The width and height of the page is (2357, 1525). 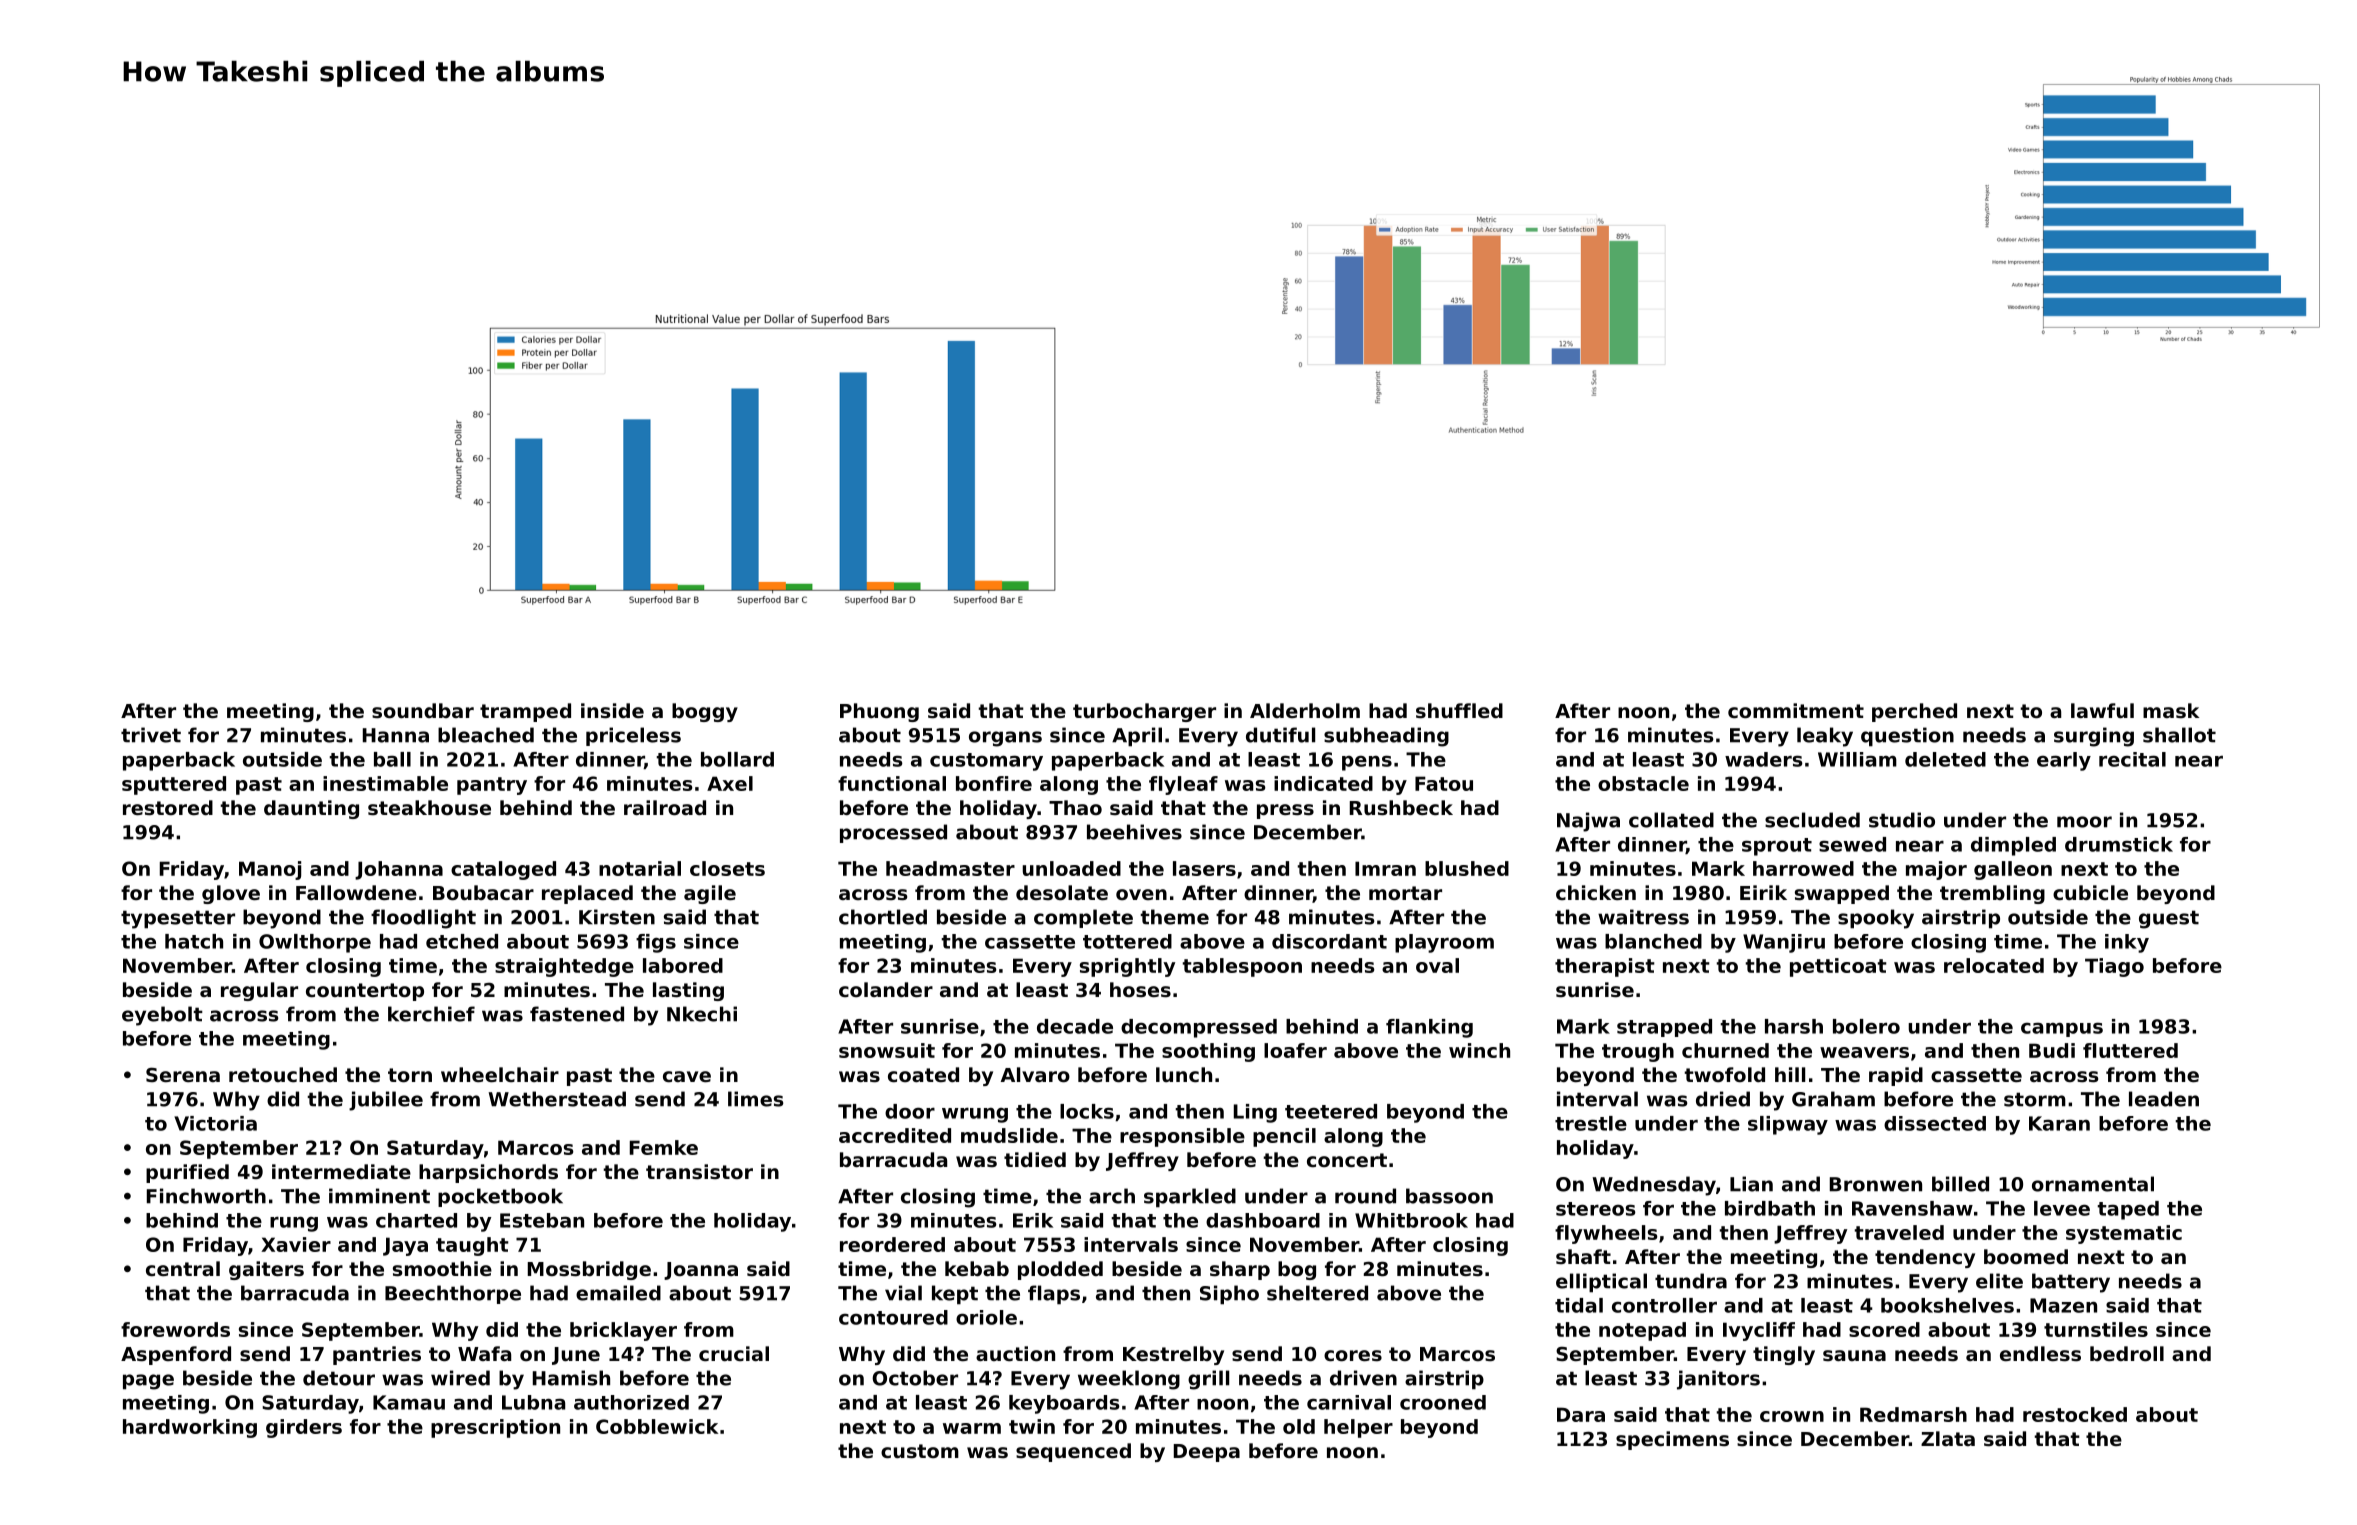 I want to click on billed, so click(x=1960, y=1184).
